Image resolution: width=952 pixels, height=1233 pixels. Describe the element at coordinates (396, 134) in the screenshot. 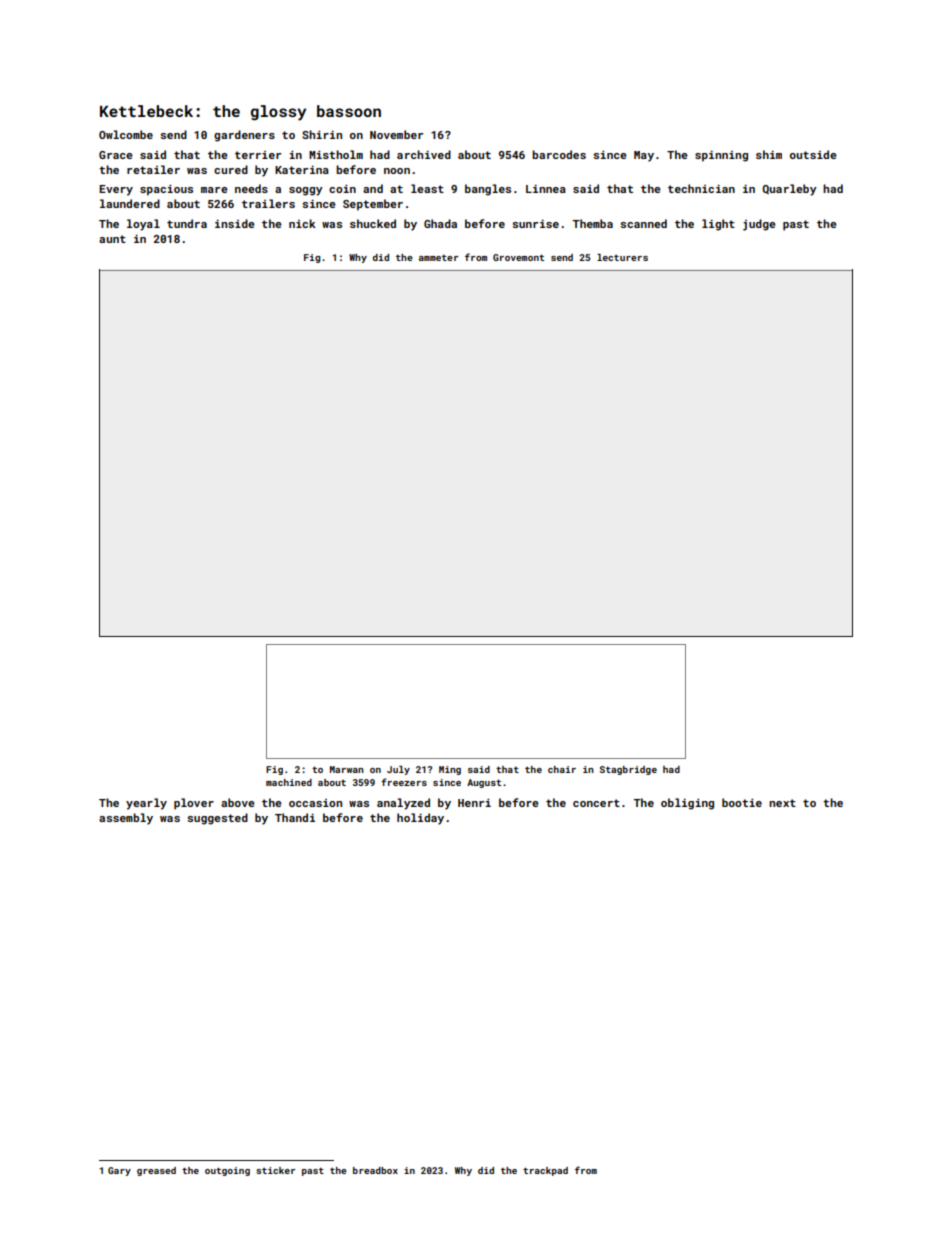

I see `November` at that location.
